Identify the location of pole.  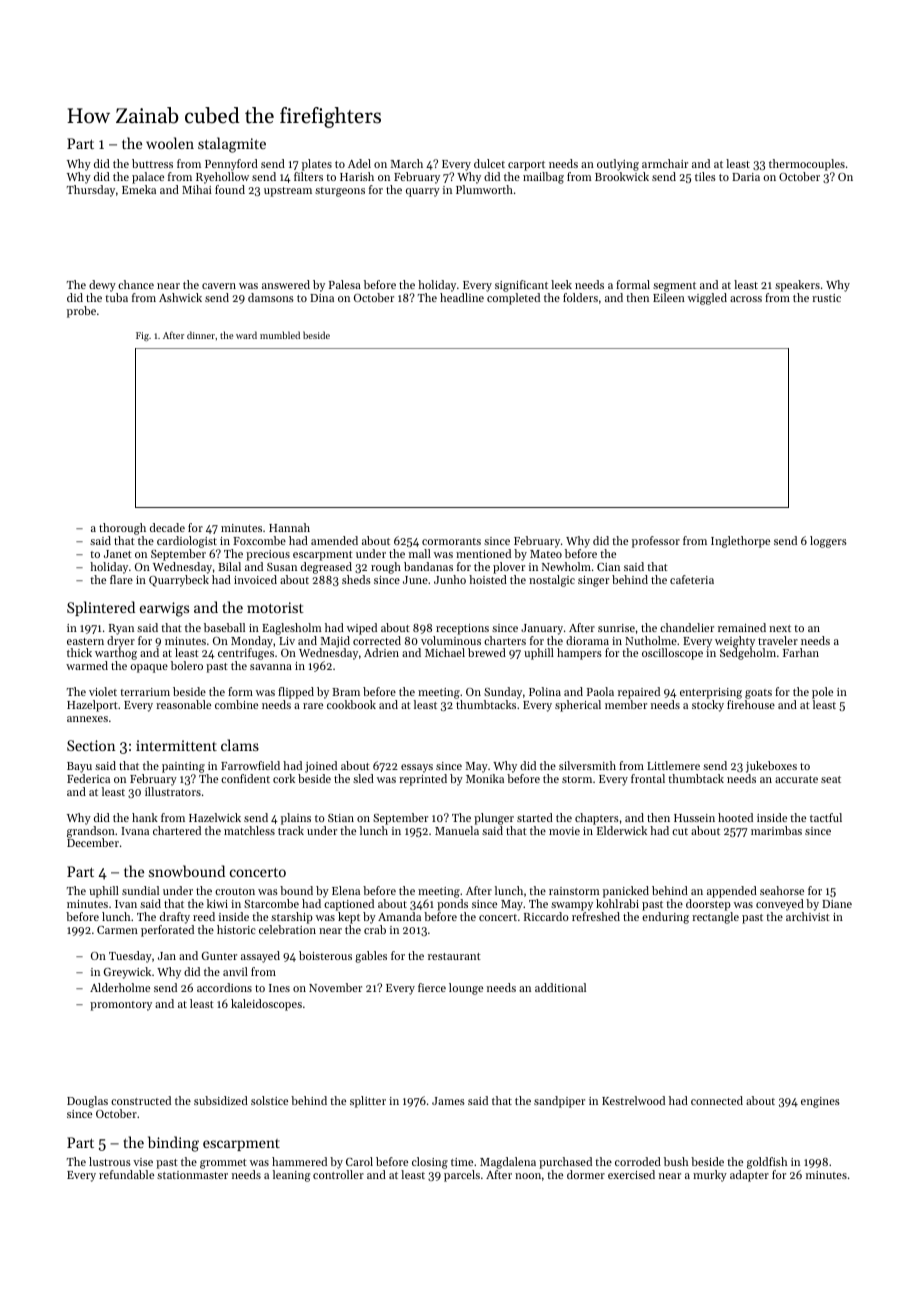
(822, 693).
